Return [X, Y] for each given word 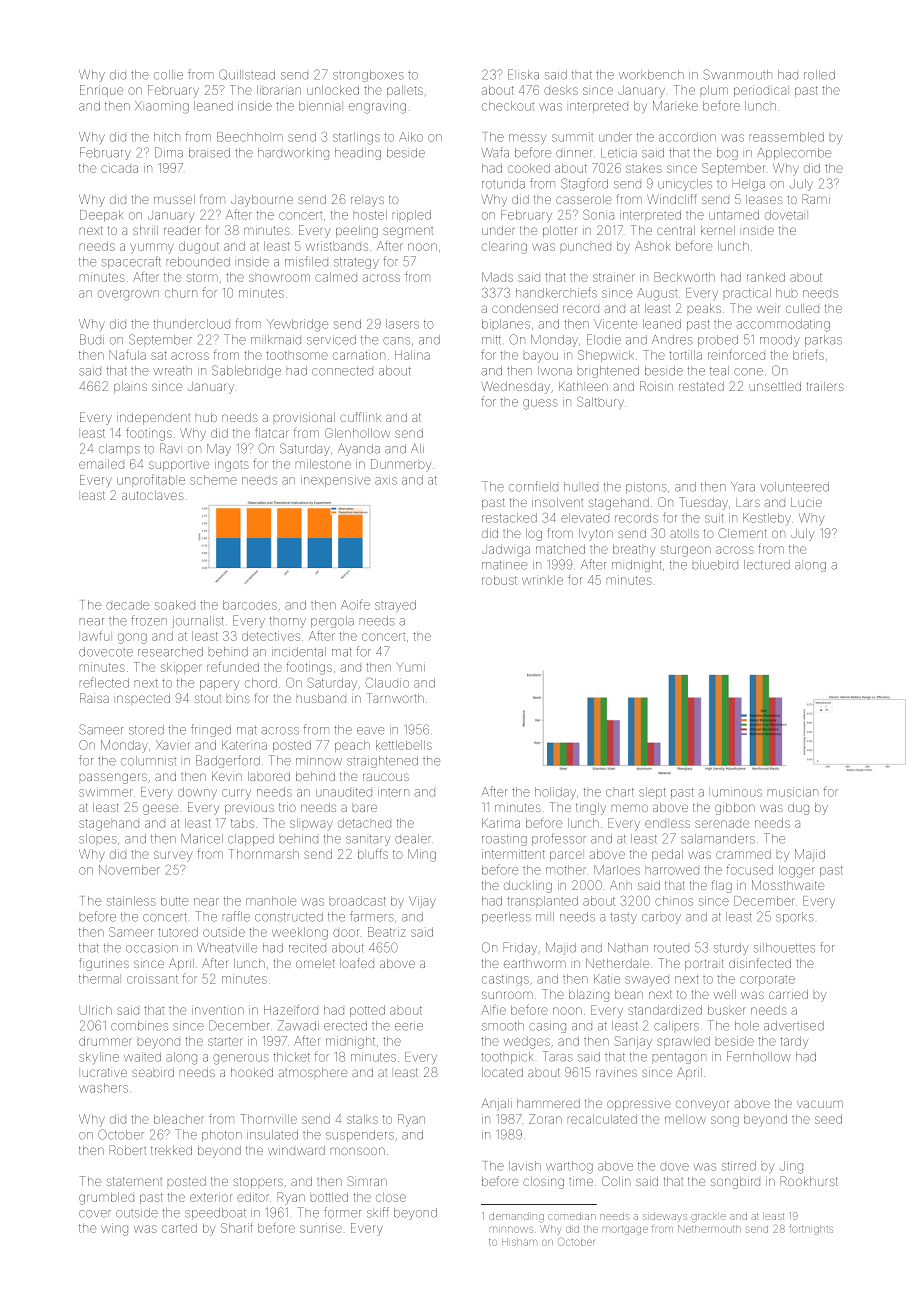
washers [103, 1088]
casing [547, 1028]
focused [750, 869]
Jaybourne [262, 201]
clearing [504, 247]
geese [160, 809]
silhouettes [784, 948]
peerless [506, 918]
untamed [734, 215]
